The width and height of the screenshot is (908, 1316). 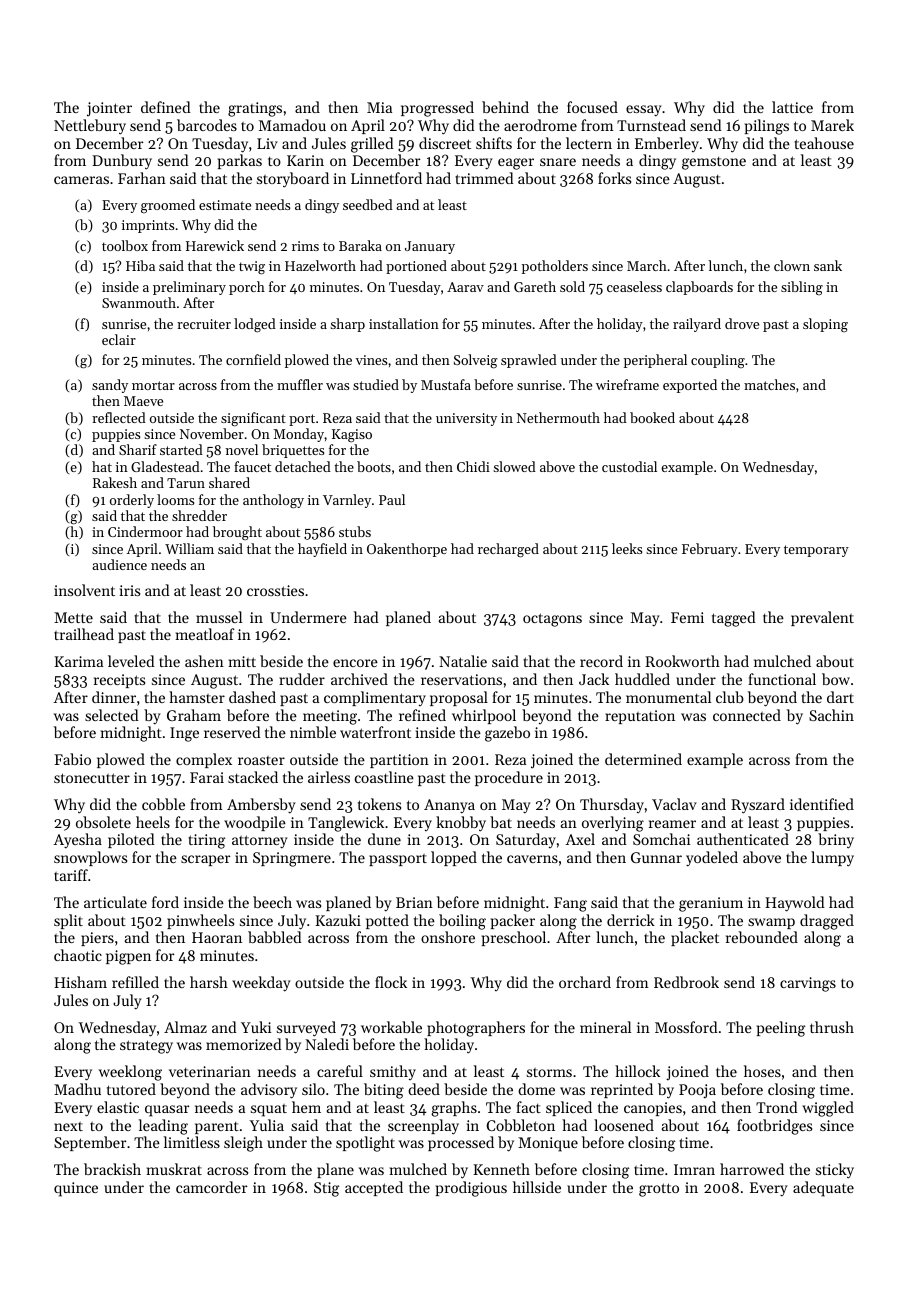 What do you see at coordinates (72, 759) in the screenshot?
I see `Fabio` at bounding box center [72, 759].
